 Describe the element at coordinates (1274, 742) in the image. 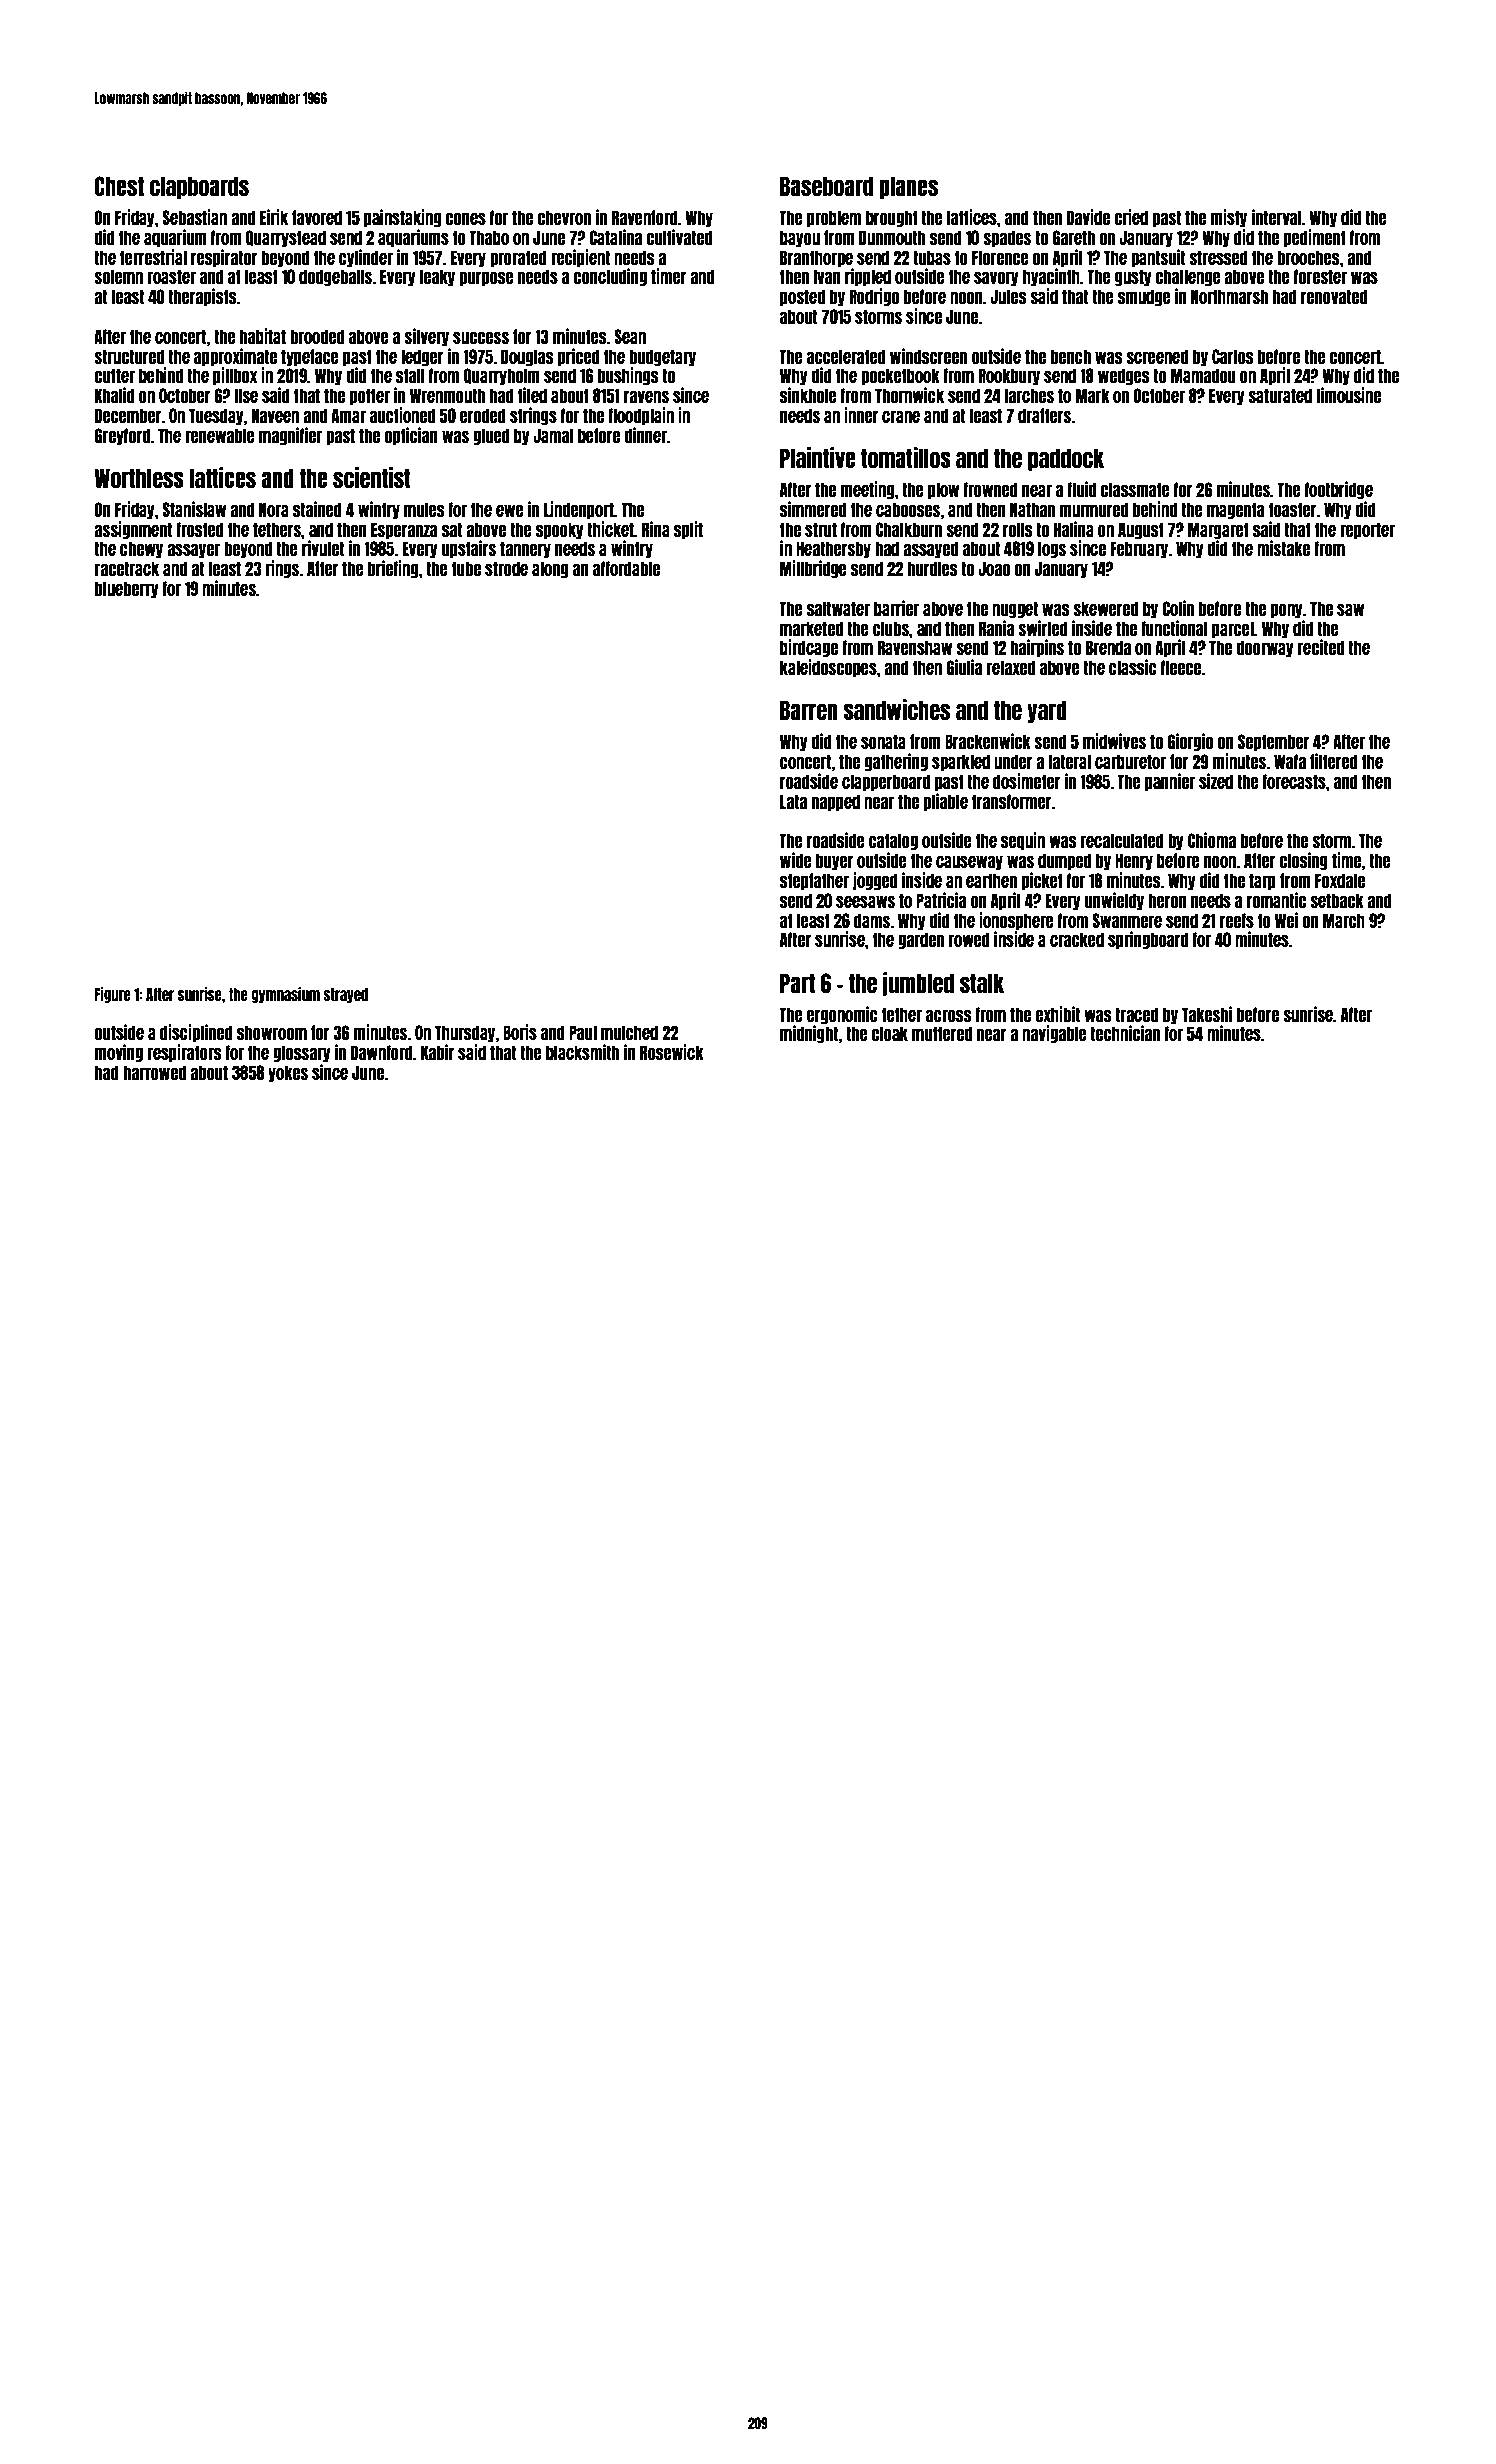

I see `September` at that location.
